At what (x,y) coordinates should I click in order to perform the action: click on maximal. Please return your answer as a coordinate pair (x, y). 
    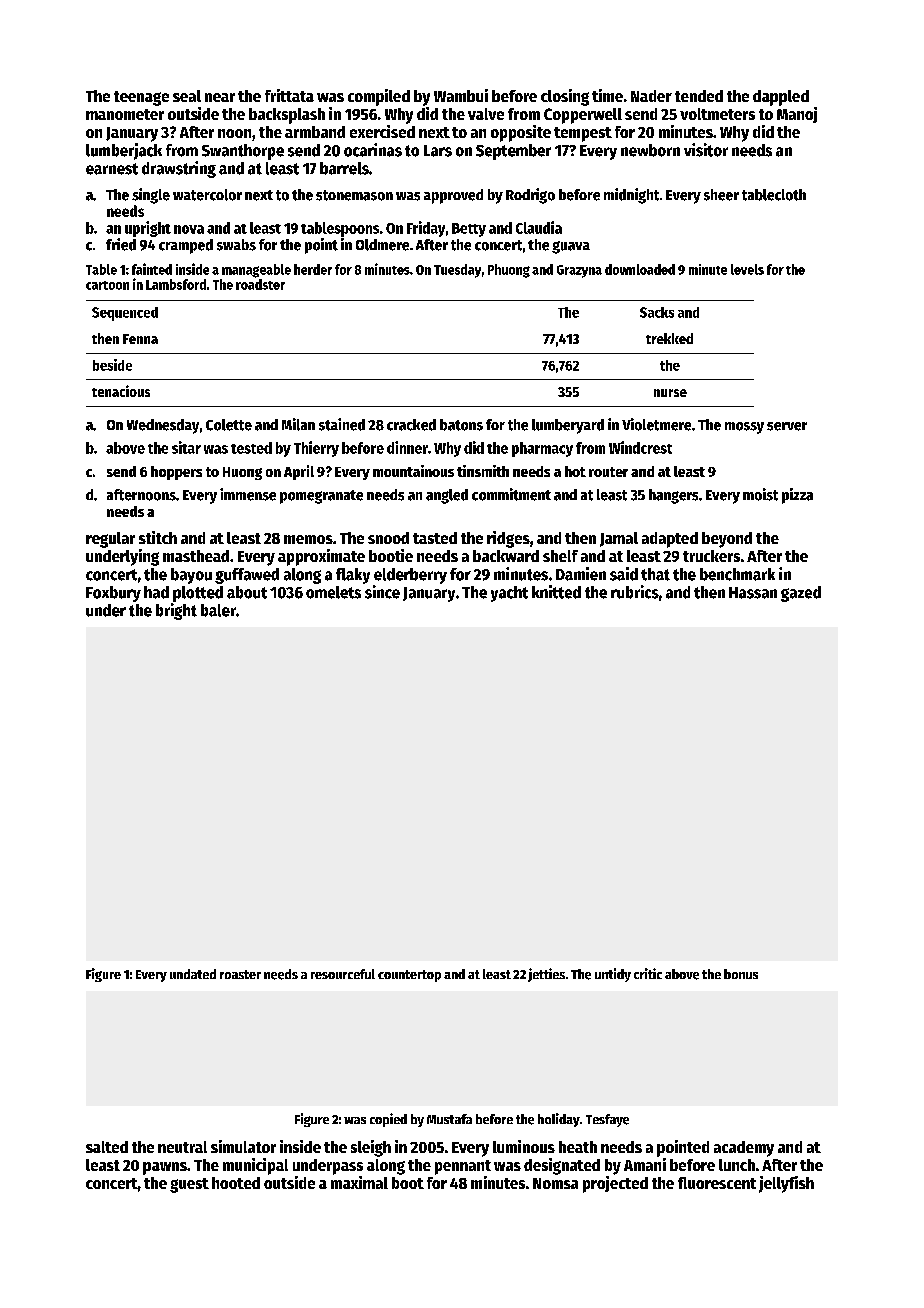
    Looking at the image, I should click on (359, 1182).
